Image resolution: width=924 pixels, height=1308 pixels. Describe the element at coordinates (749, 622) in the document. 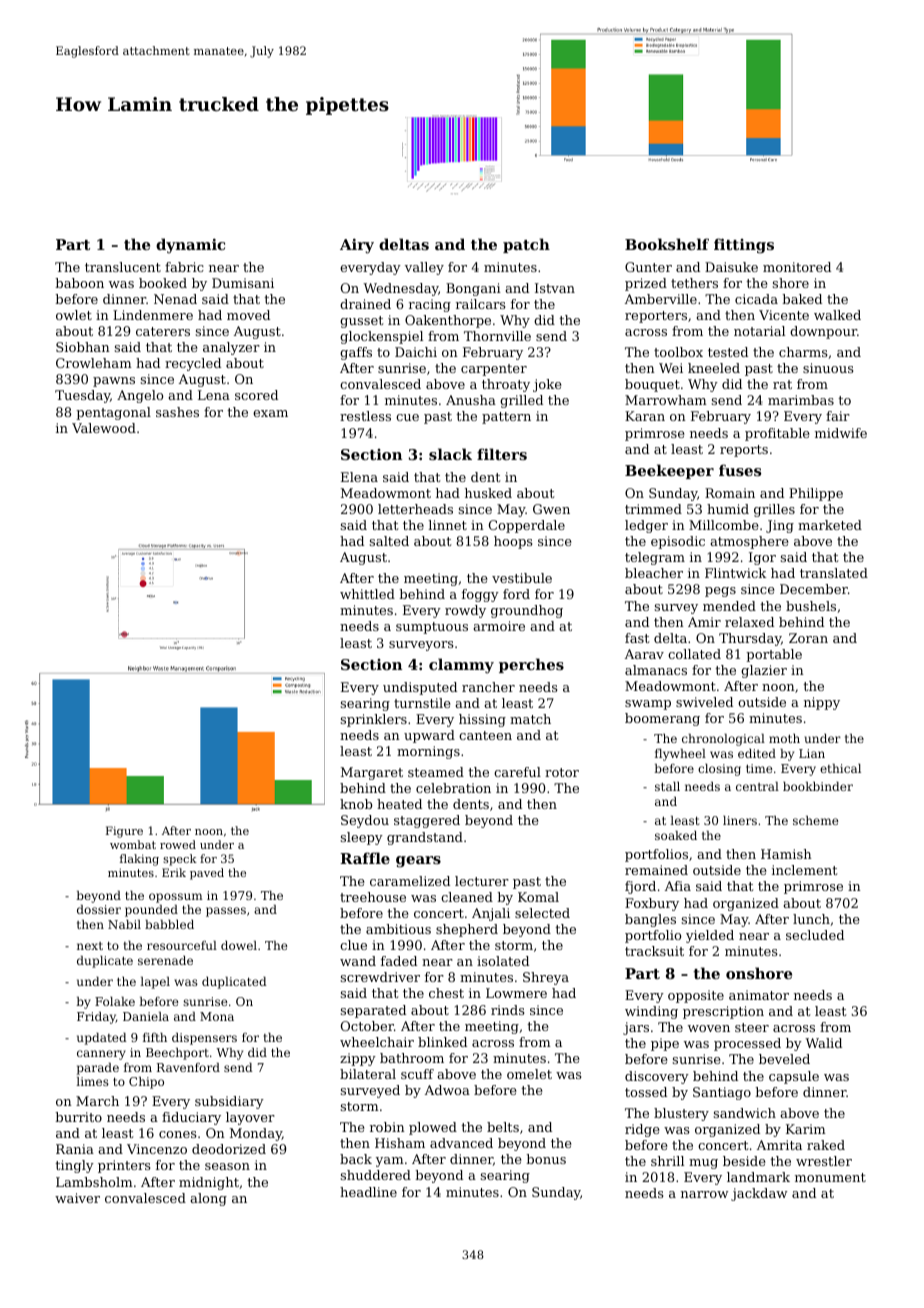

I see `relaxed` at that location.
